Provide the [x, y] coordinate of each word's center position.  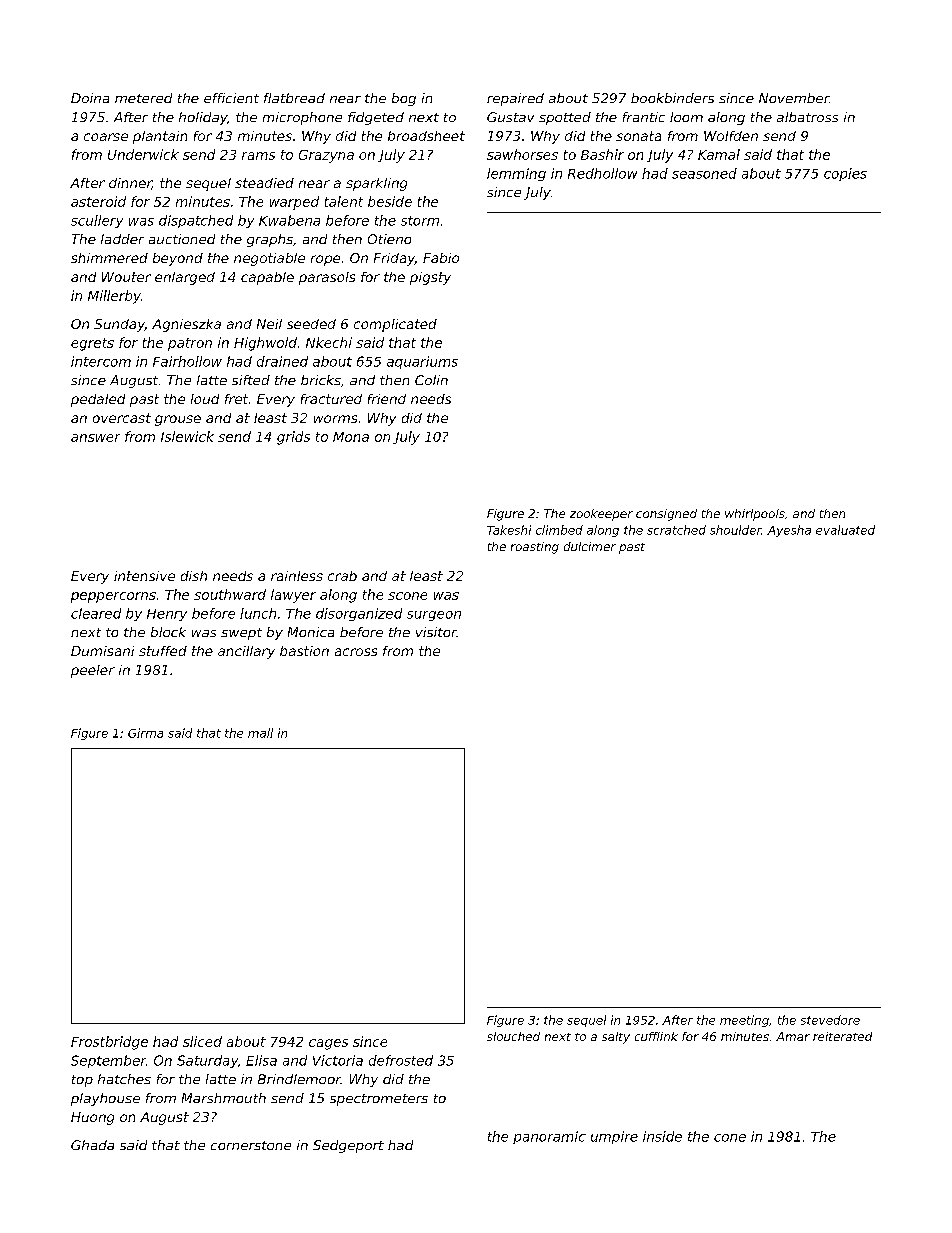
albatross [807, 117]
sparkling [376, 184]
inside [662, 1136]
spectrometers [379, 1100]
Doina [90, 98]
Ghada [92, 1145]
